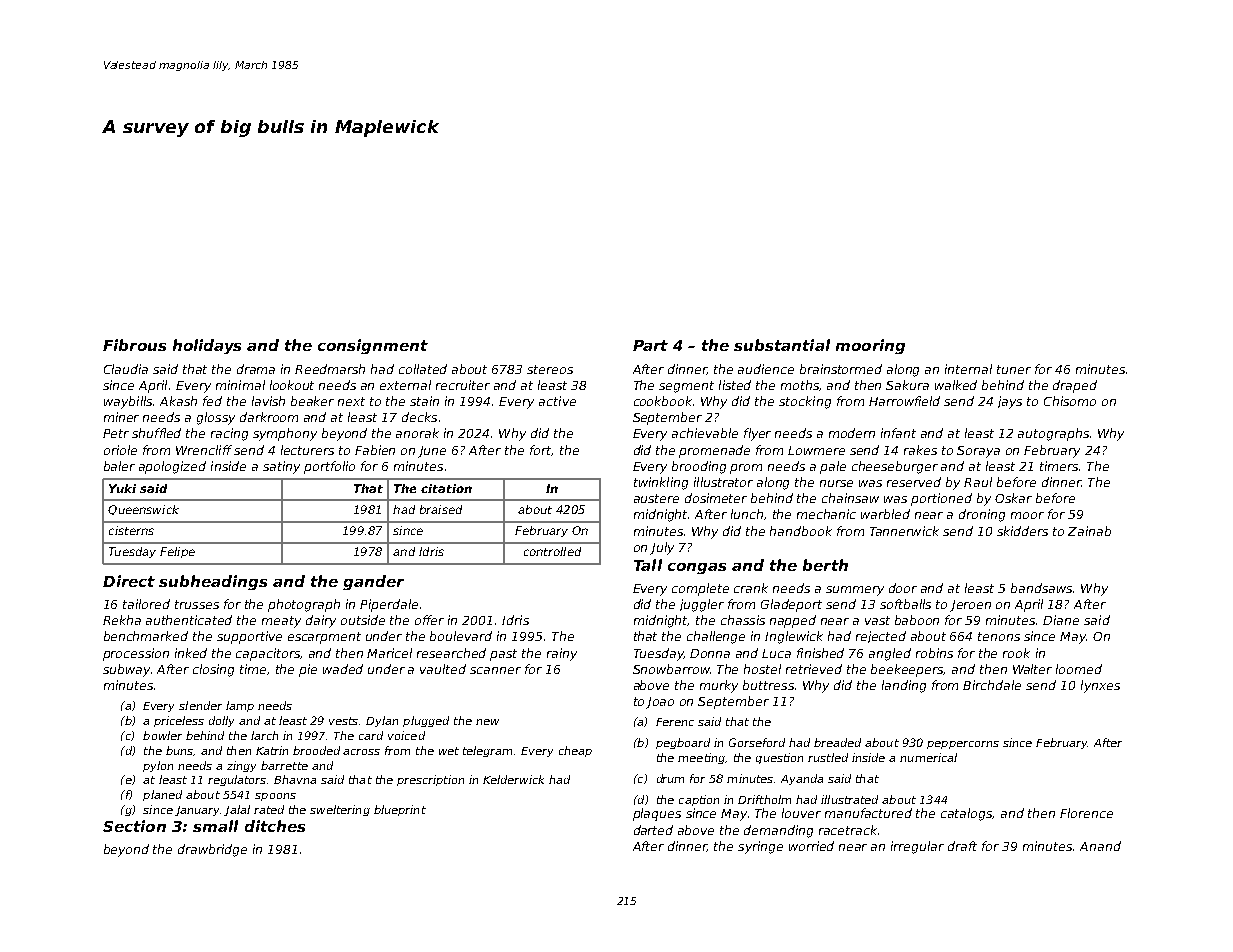  What do you see at coordinates (881, 637) in the screenshot?
I see `rejected` at bounding box center [881, 637].
